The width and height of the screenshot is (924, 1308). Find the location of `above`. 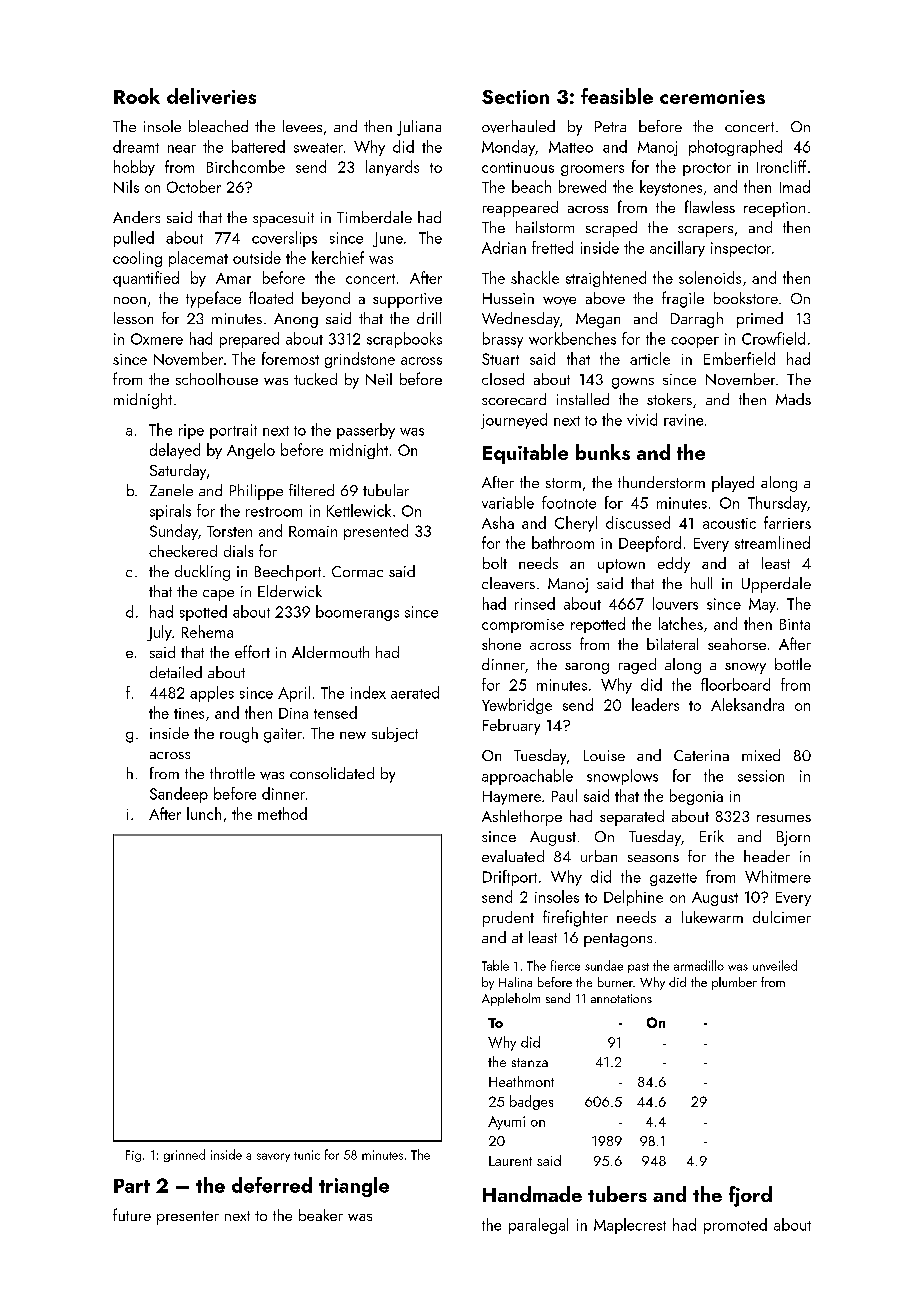

above is located at coordinates (605, 298).
